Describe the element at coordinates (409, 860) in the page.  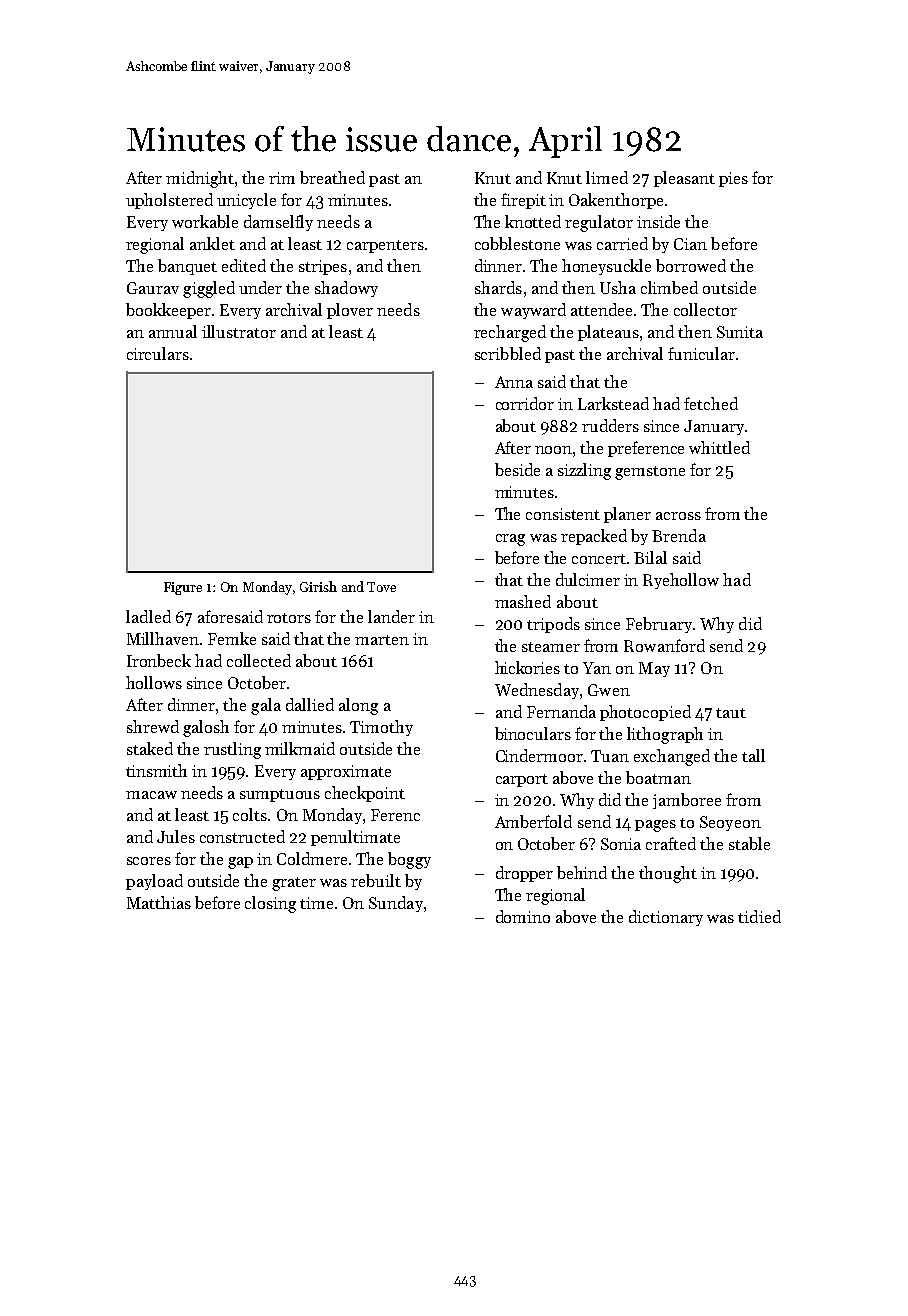
I see `boggy` at that location.
